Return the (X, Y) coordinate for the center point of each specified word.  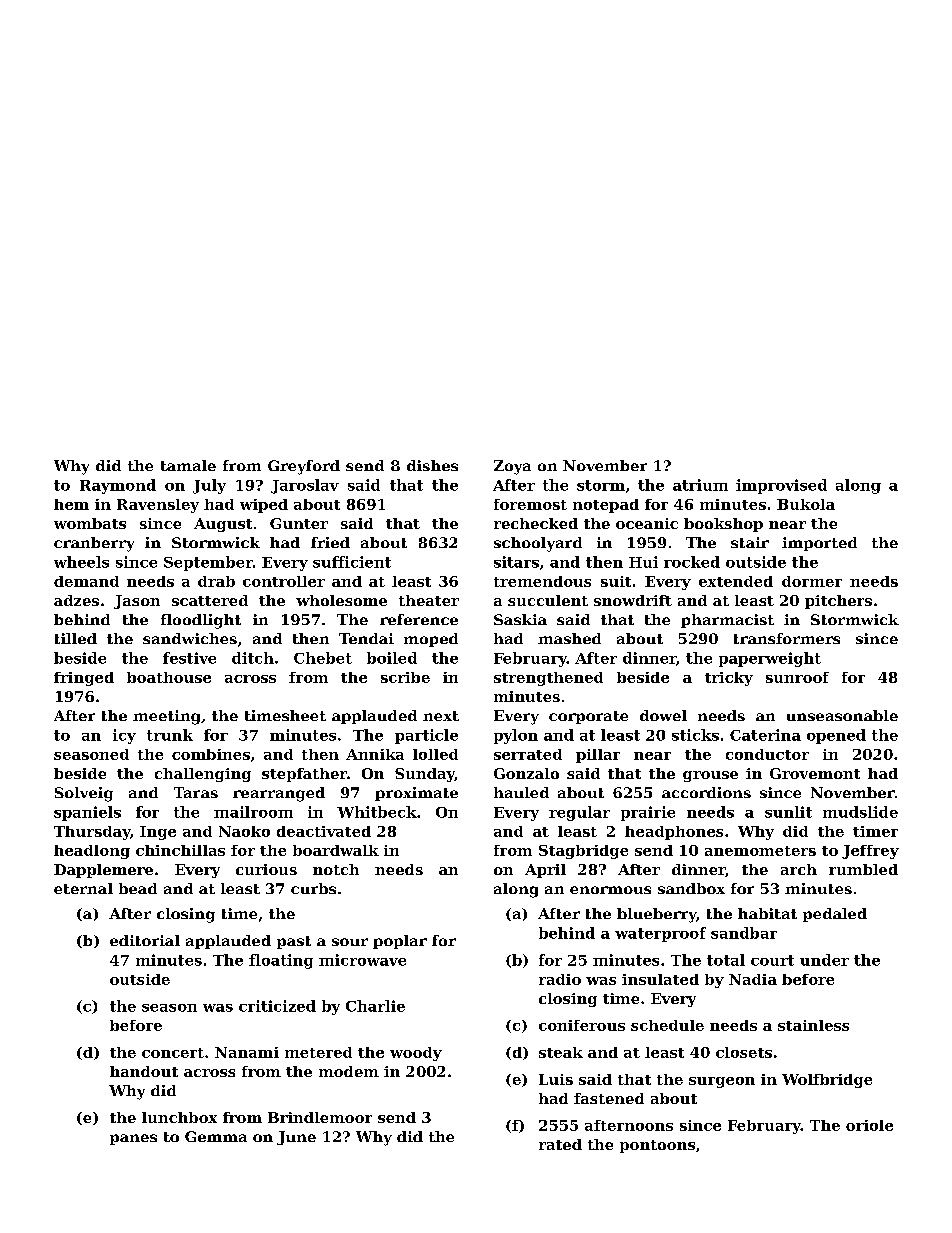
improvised (781, 486)
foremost (530, 504)
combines (211, 754)
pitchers (838, 602)
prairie (648, 813)
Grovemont (815, 773)
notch (336, 869)
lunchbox (179, 1117)
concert (173, 1053)
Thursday (92, 833)
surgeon (722, 1082)
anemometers (760, 851)
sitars (516, 562)
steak (561, 1052)
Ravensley (158, 506)
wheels (81, 562)
